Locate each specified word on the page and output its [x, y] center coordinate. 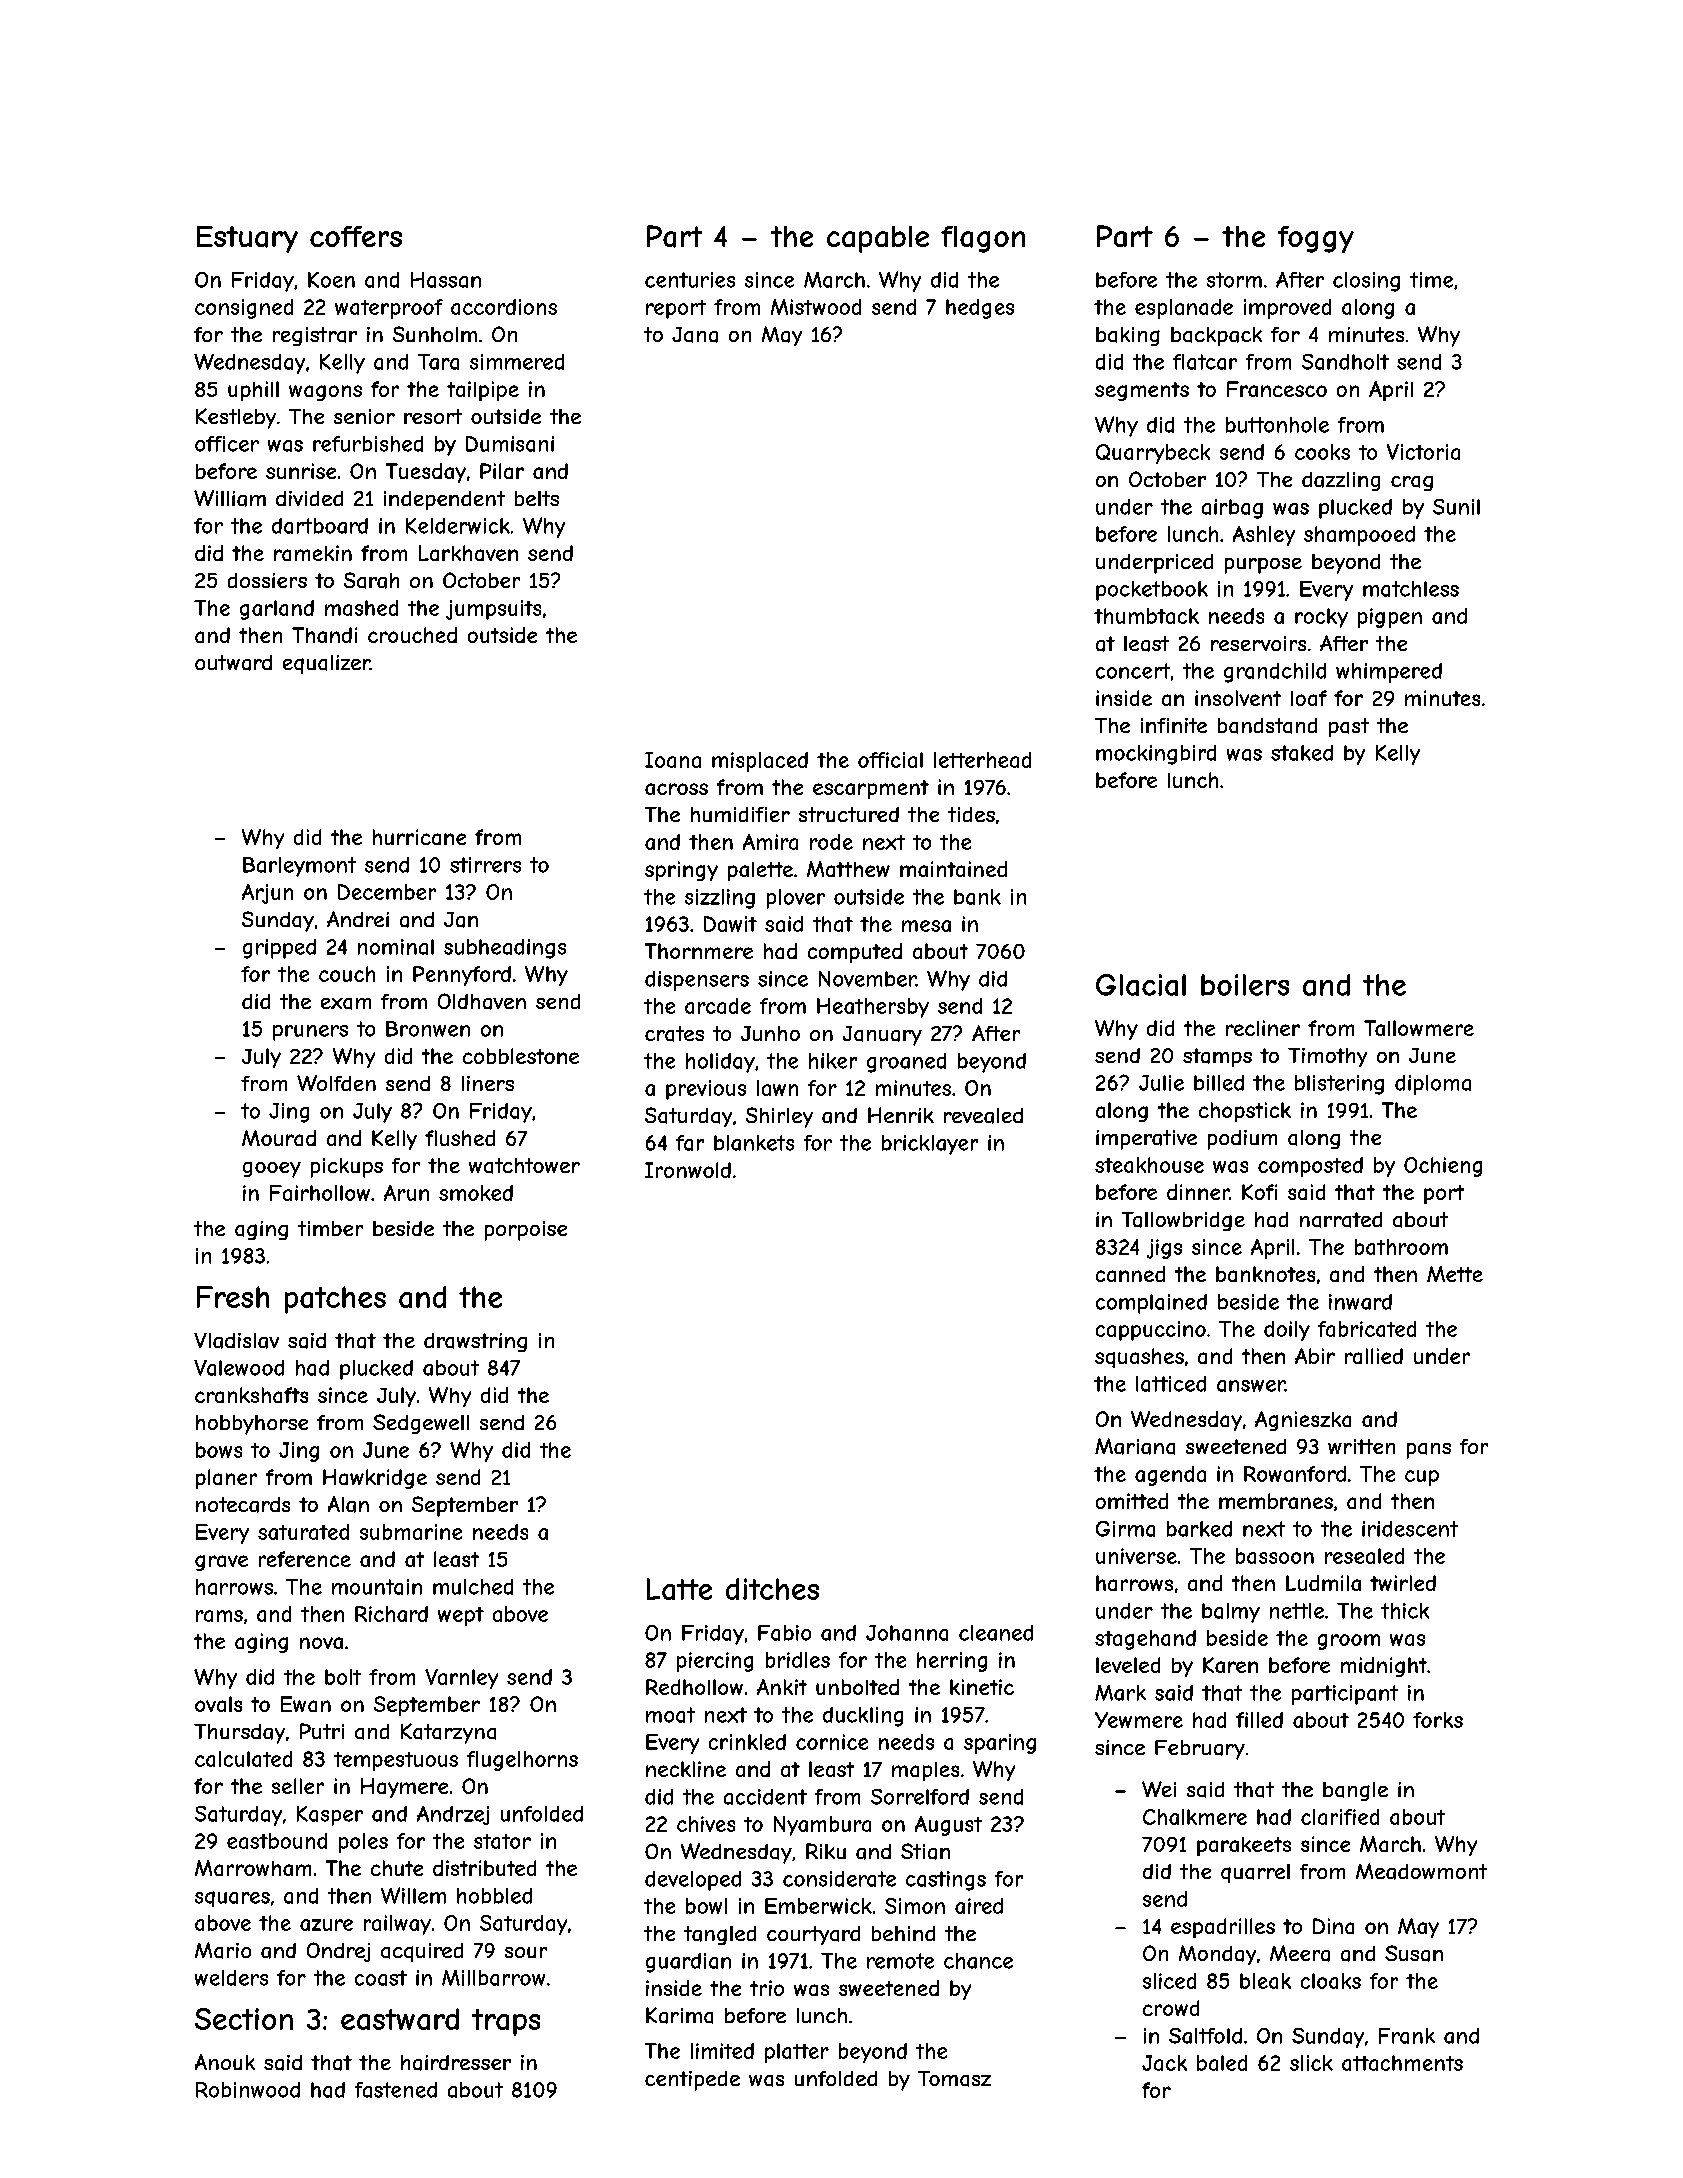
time [1431, 280]
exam [346, 1004]
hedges [980, 309]
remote [900, 1961]
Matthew [848, 869]
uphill [253, 391]
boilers [1245, 985]
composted [1310, 1167]
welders [231, 1978]
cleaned [996, 1633]
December [387, 892]
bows [219, 1450]
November [867, 979]
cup [1422, 1478]
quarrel [1255, 1873]
